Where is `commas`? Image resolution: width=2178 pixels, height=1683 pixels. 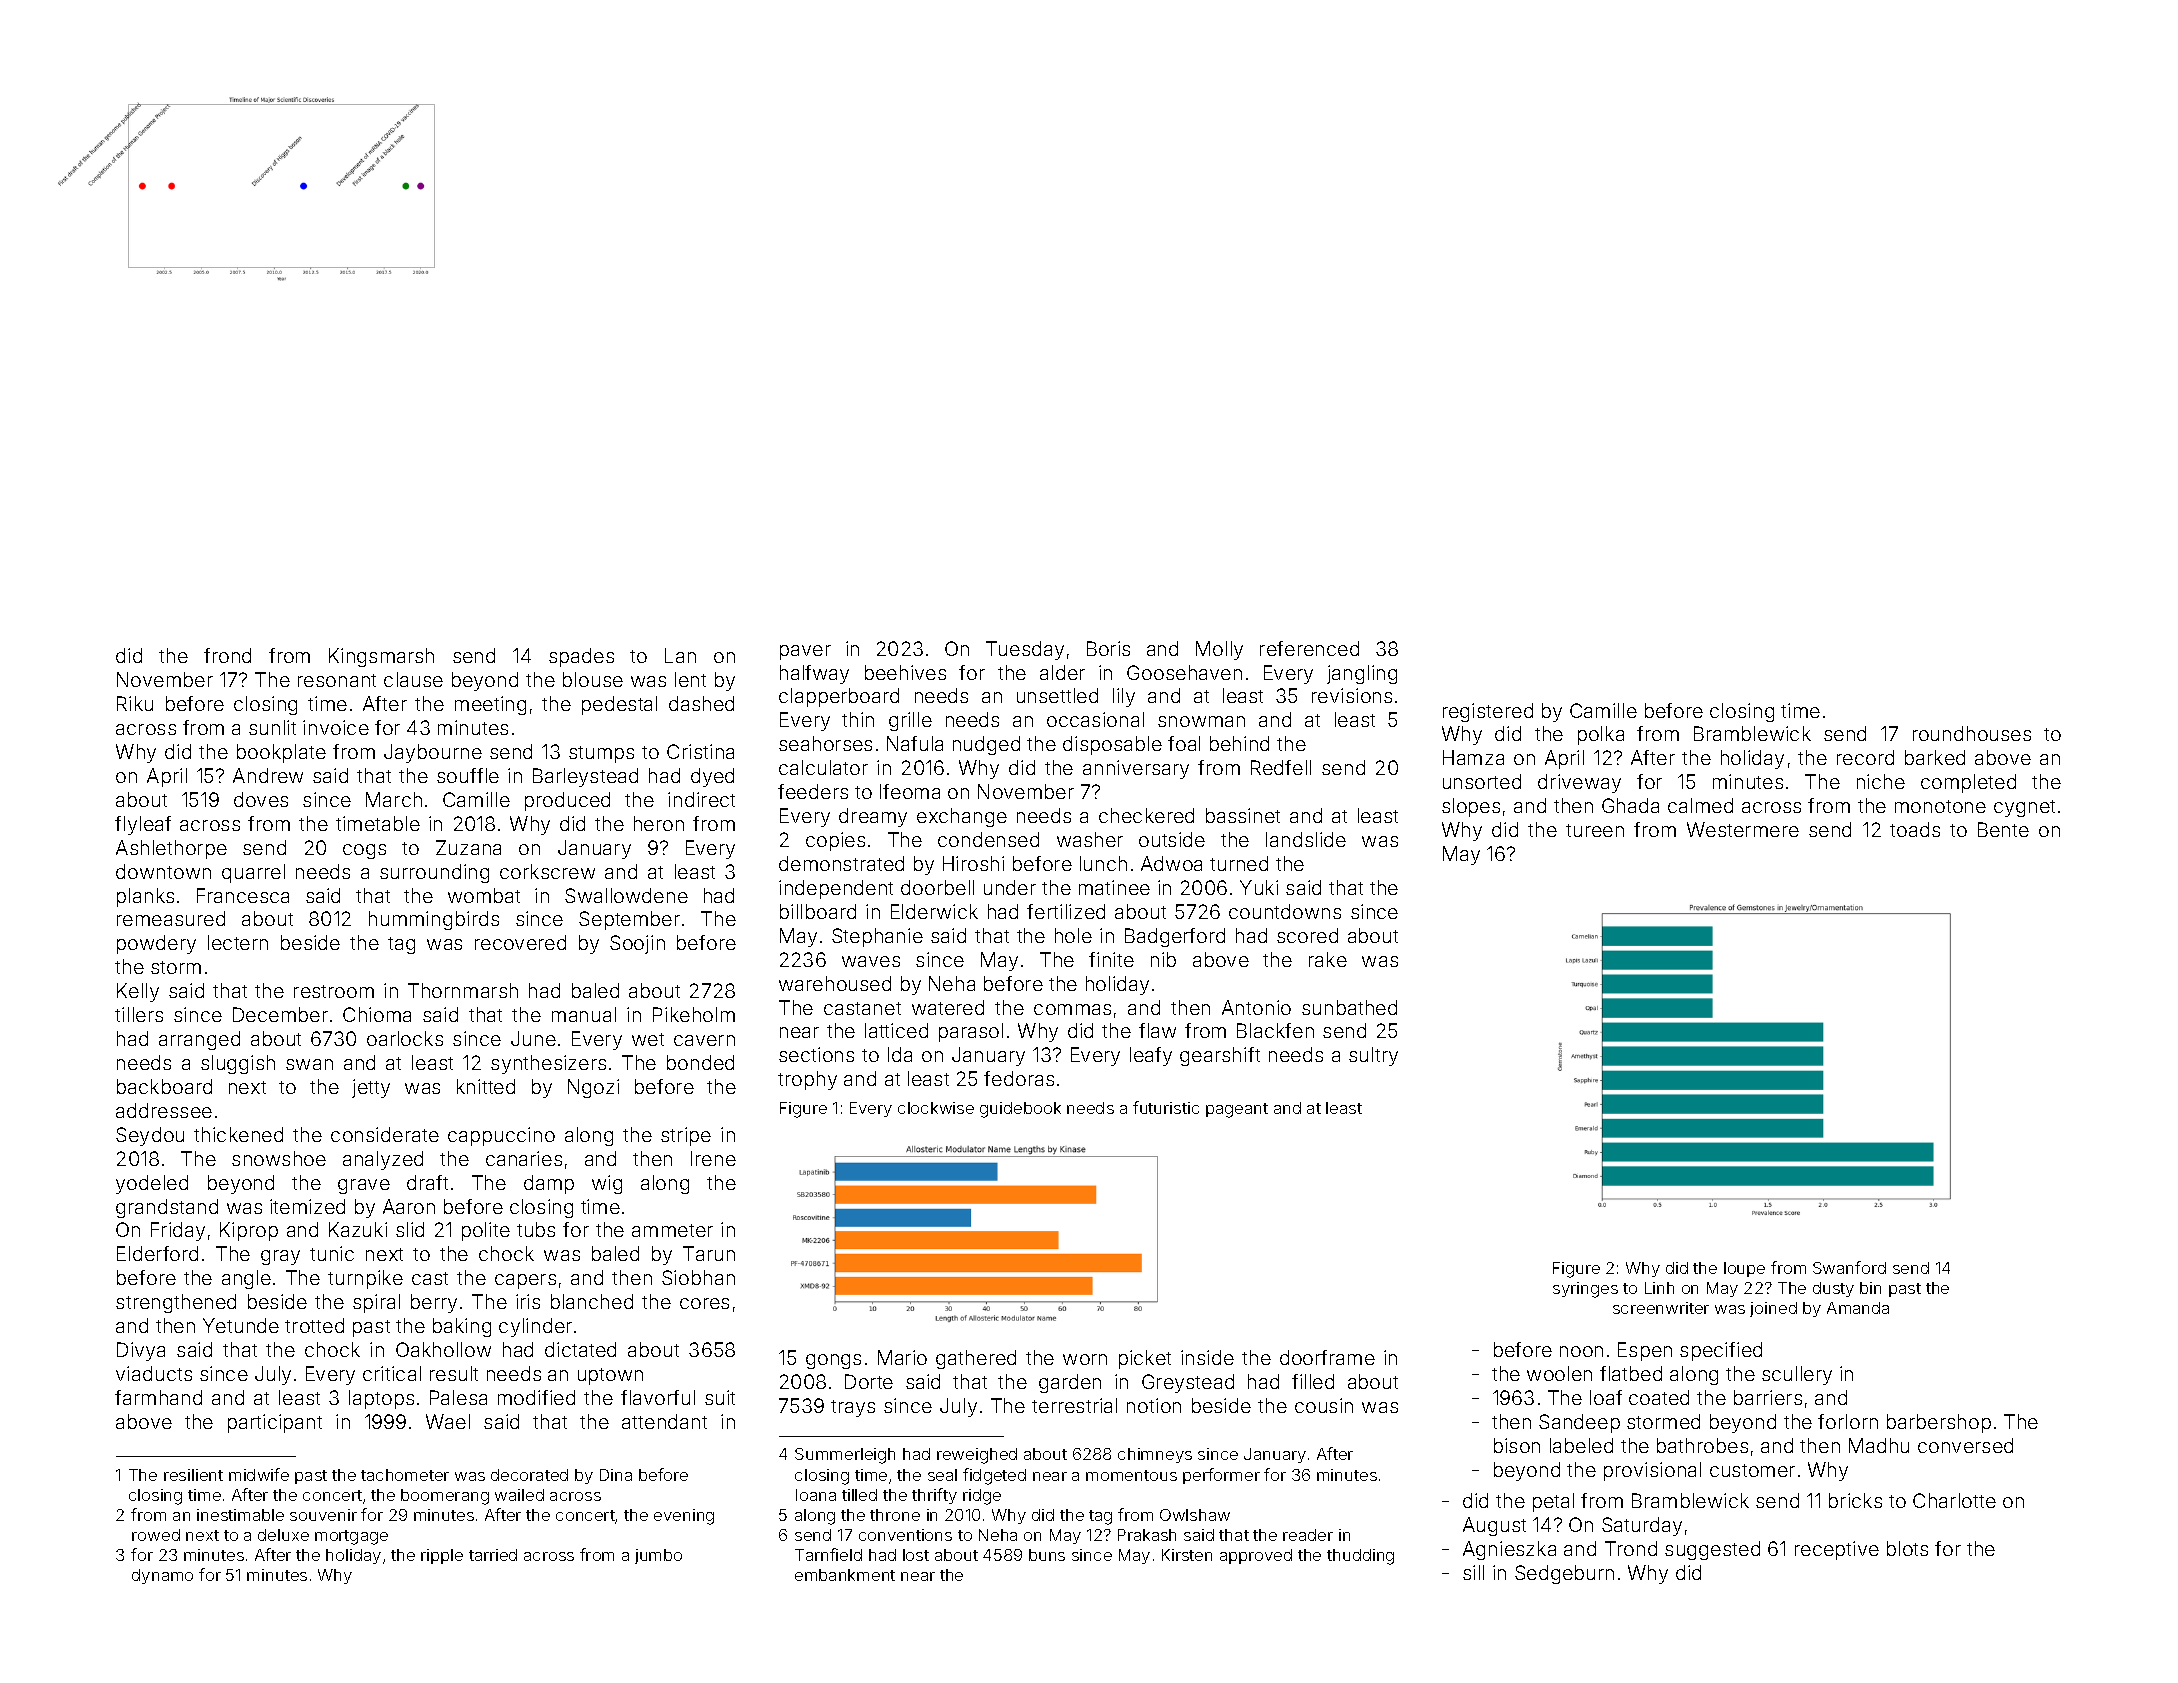 commas is located at coordinates (1072, 1009).
